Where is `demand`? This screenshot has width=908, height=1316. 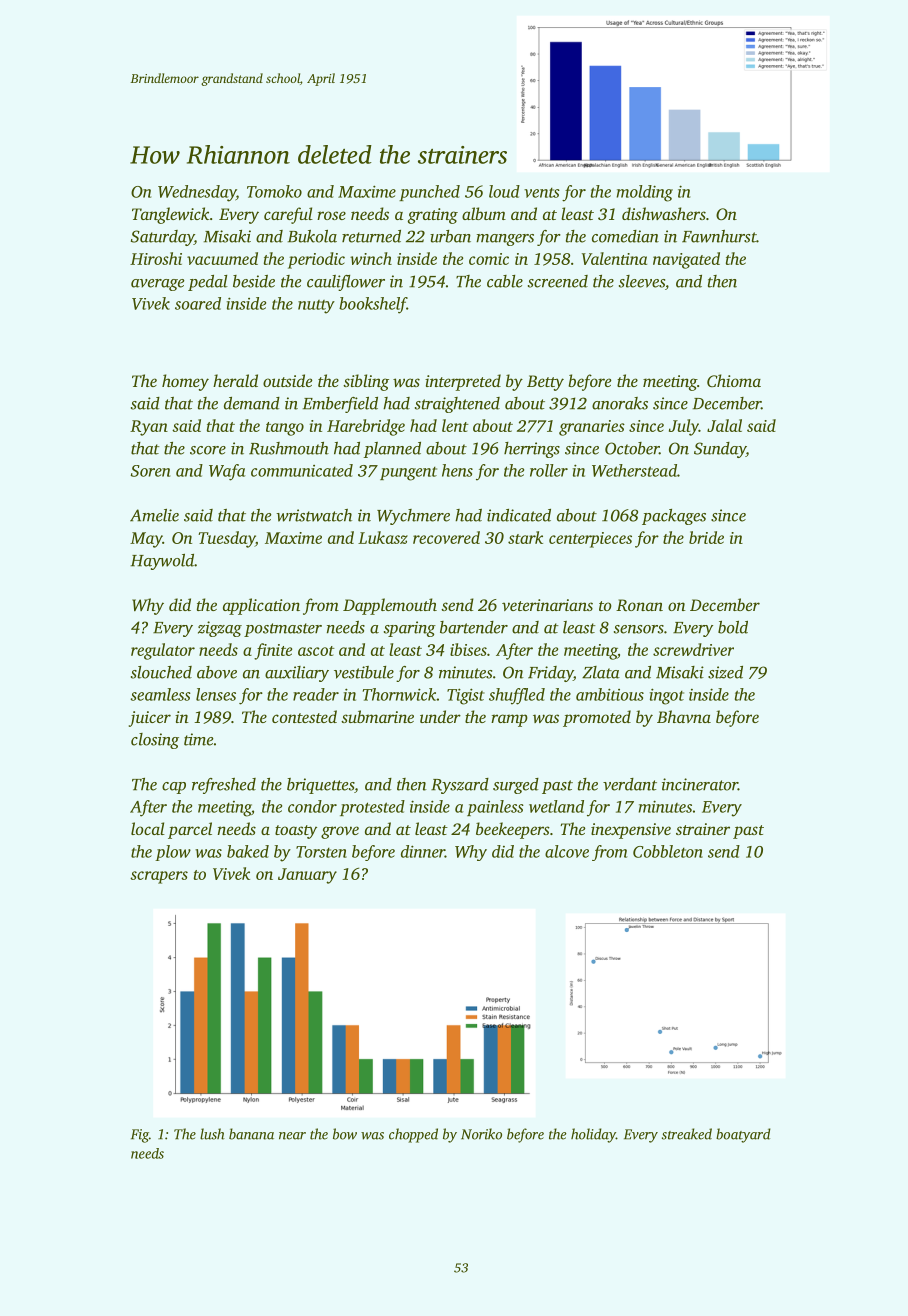
demand is located at coordinates (252, 403).
